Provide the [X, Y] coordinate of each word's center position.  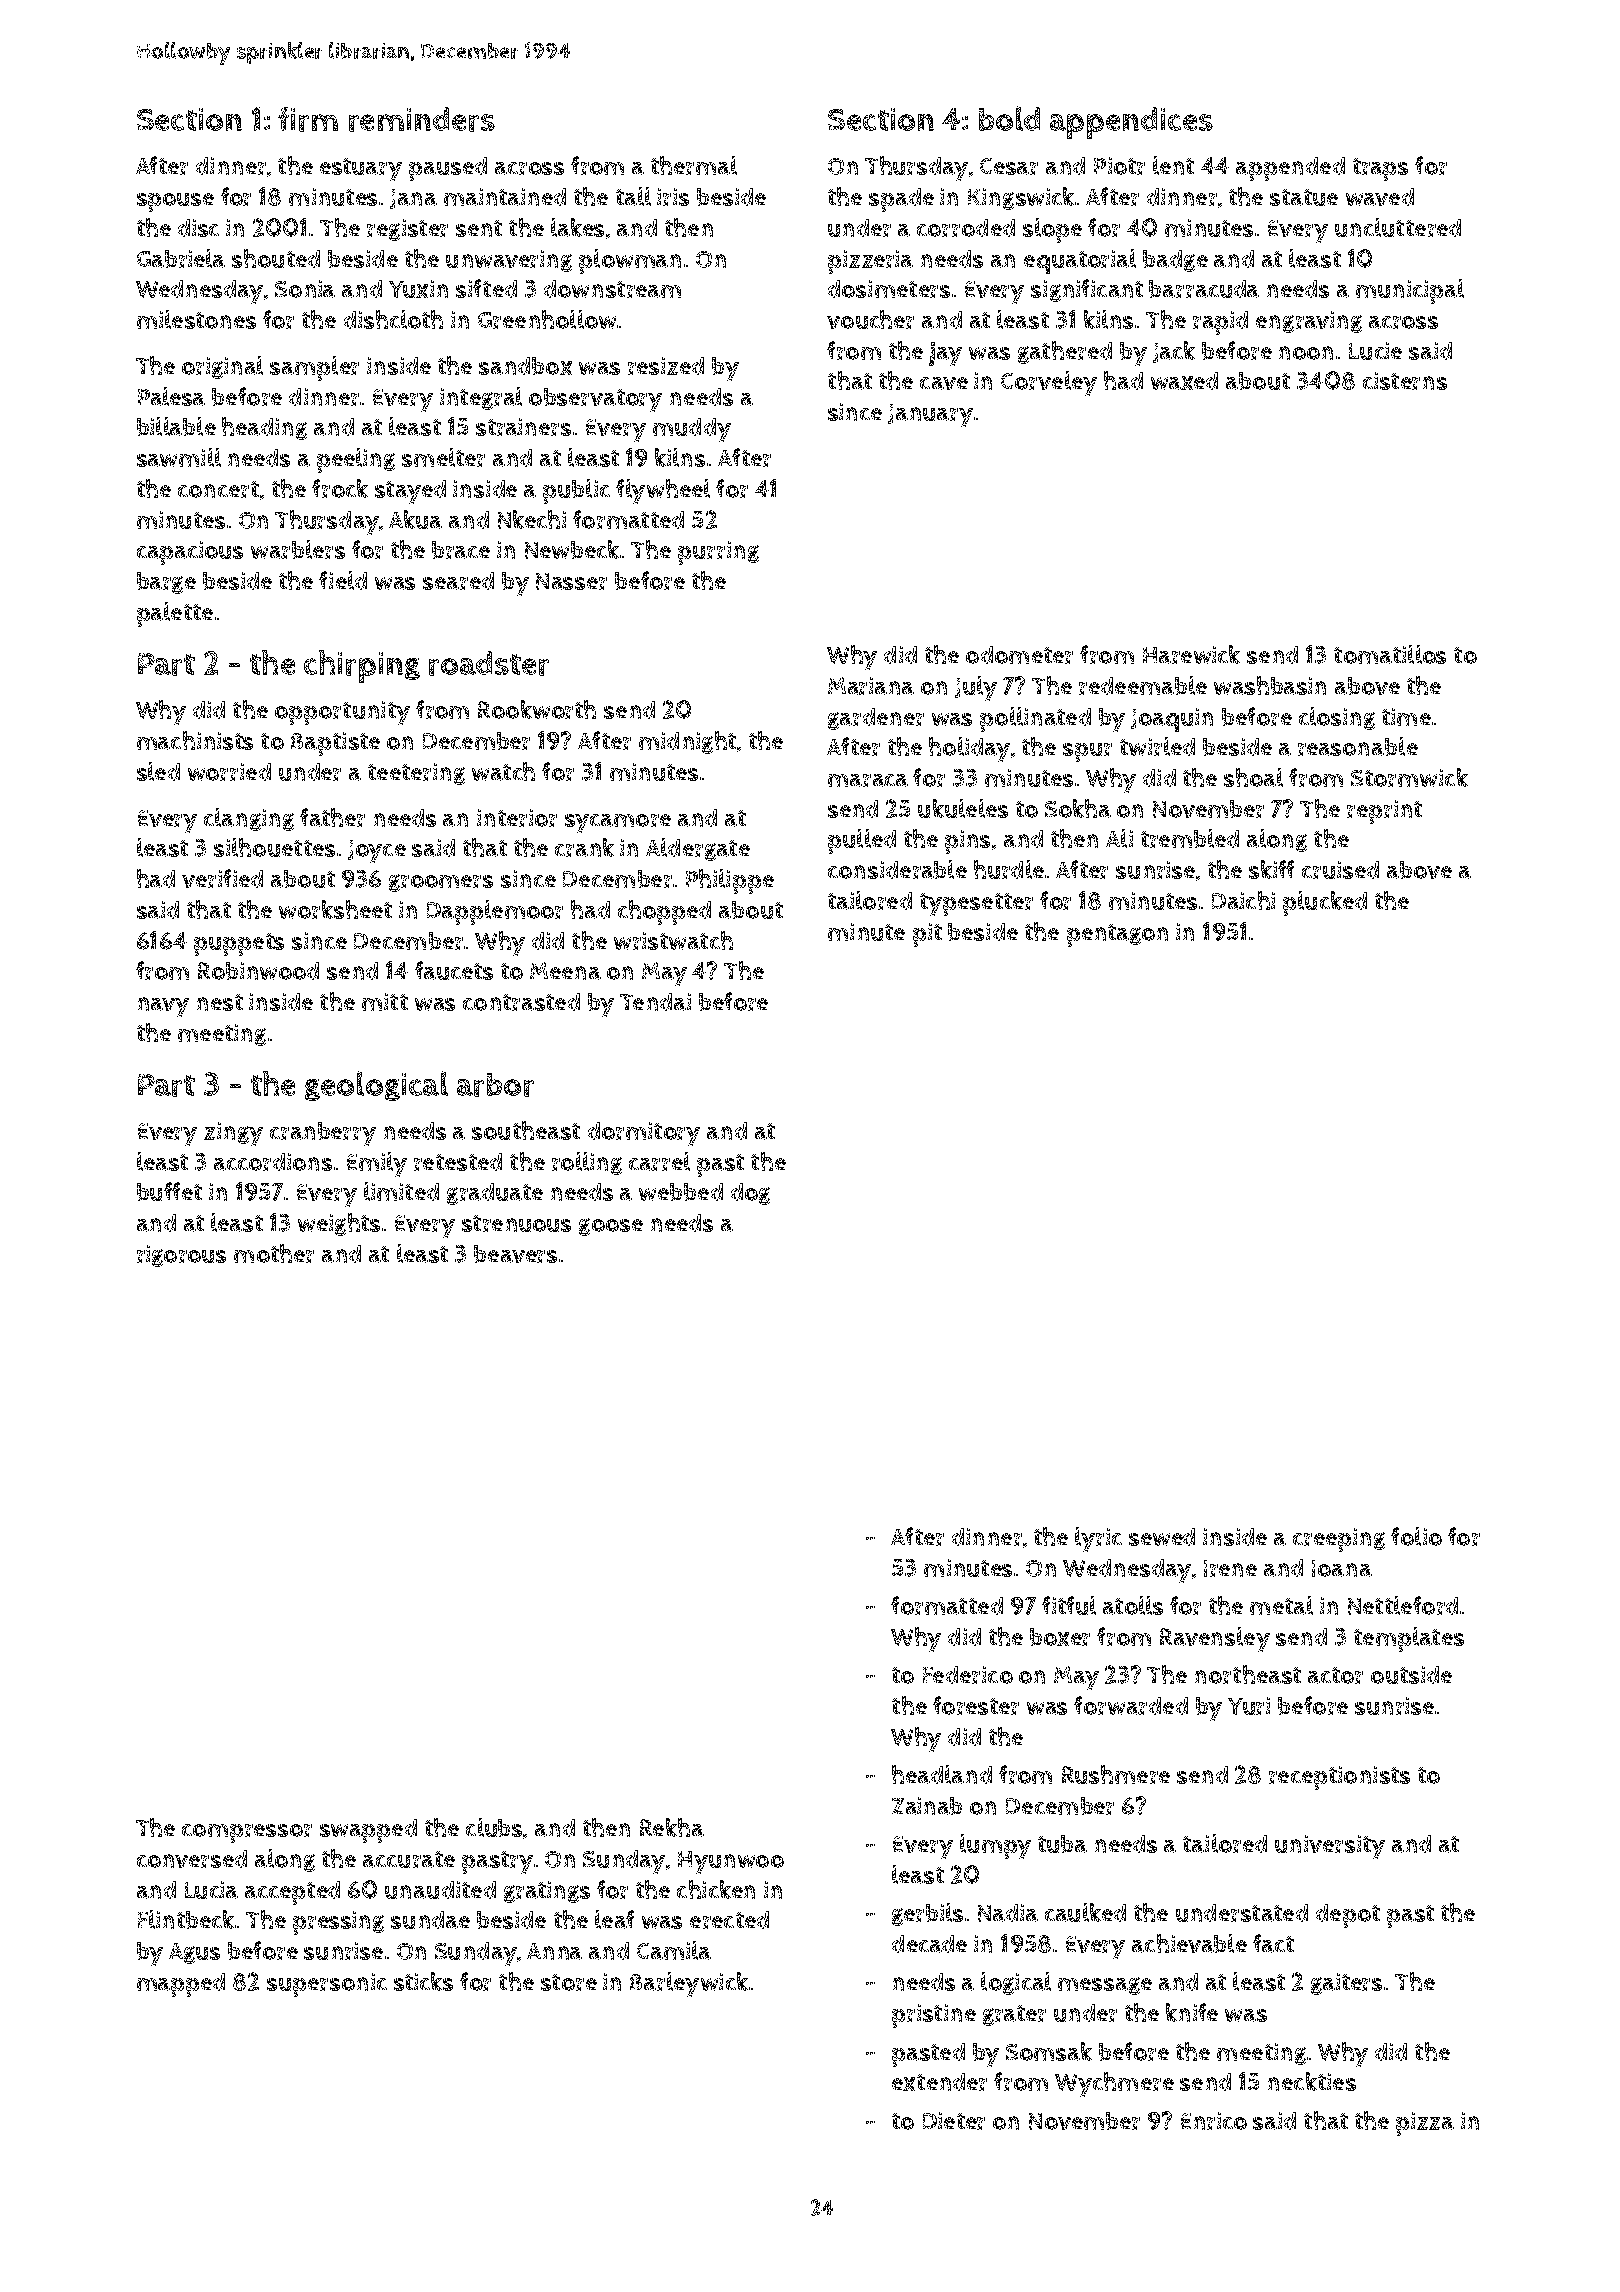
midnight [687, 742]
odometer [1019, 655]
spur [1087, 752]
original [222, 367]
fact [1273, 1943]
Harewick [1191, 654]
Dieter [954, 2121]
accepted [292, 1893]
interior [517, 818]
